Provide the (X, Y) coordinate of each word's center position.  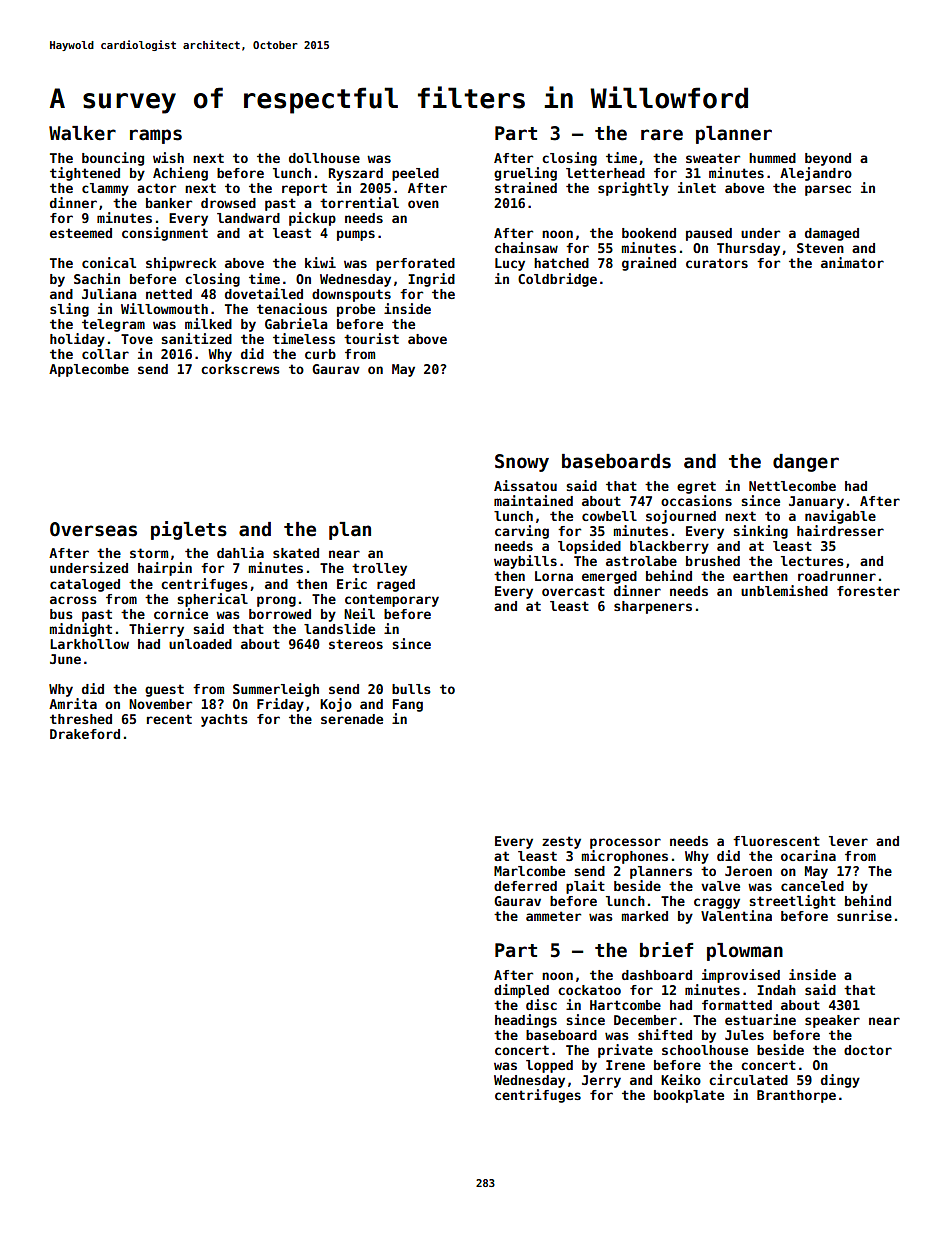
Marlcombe (529, 871)
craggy (717, 903)
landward (248, 218)
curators (717, 263)
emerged (609, 577)
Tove (137, 339)
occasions (696, 500)
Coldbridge (557, 280)
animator (852, 262)
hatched (561, 263)
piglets (189, 530)
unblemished (784, 590)
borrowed (280, 614)
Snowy (522, 463)
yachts (224, 720)
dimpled (521, 991)
